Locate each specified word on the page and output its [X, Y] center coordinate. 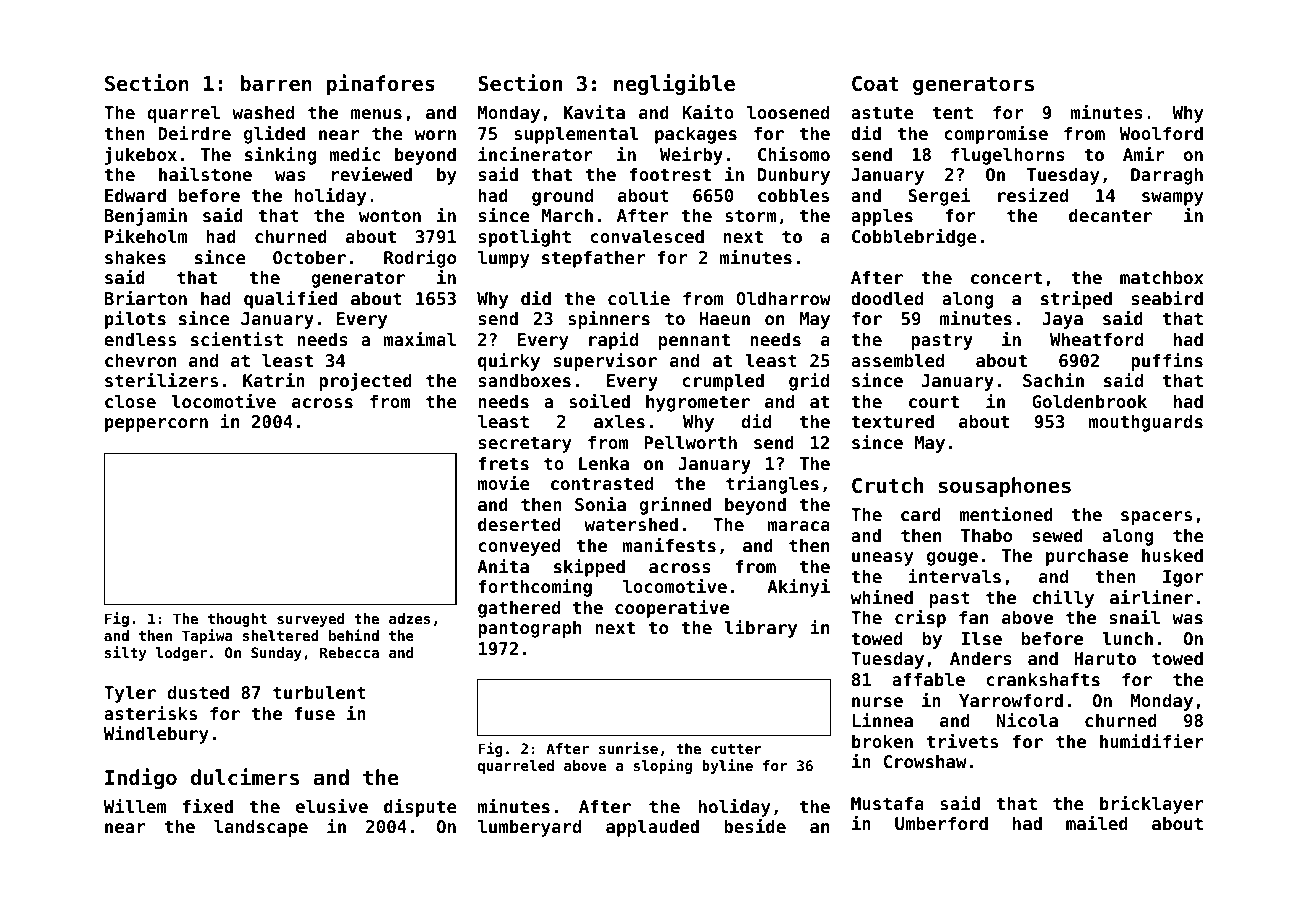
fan [973, 617]
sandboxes [525, 380]
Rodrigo [420, 259]
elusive [332, 806]
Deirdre [194, 133]
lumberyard [529, 828]
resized [1033, 195]
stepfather [593, 259]
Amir [1144, 154]
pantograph [529, 629]
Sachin [1053, 380]
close [130, 401]
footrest [670, 174]
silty [126, 653]
